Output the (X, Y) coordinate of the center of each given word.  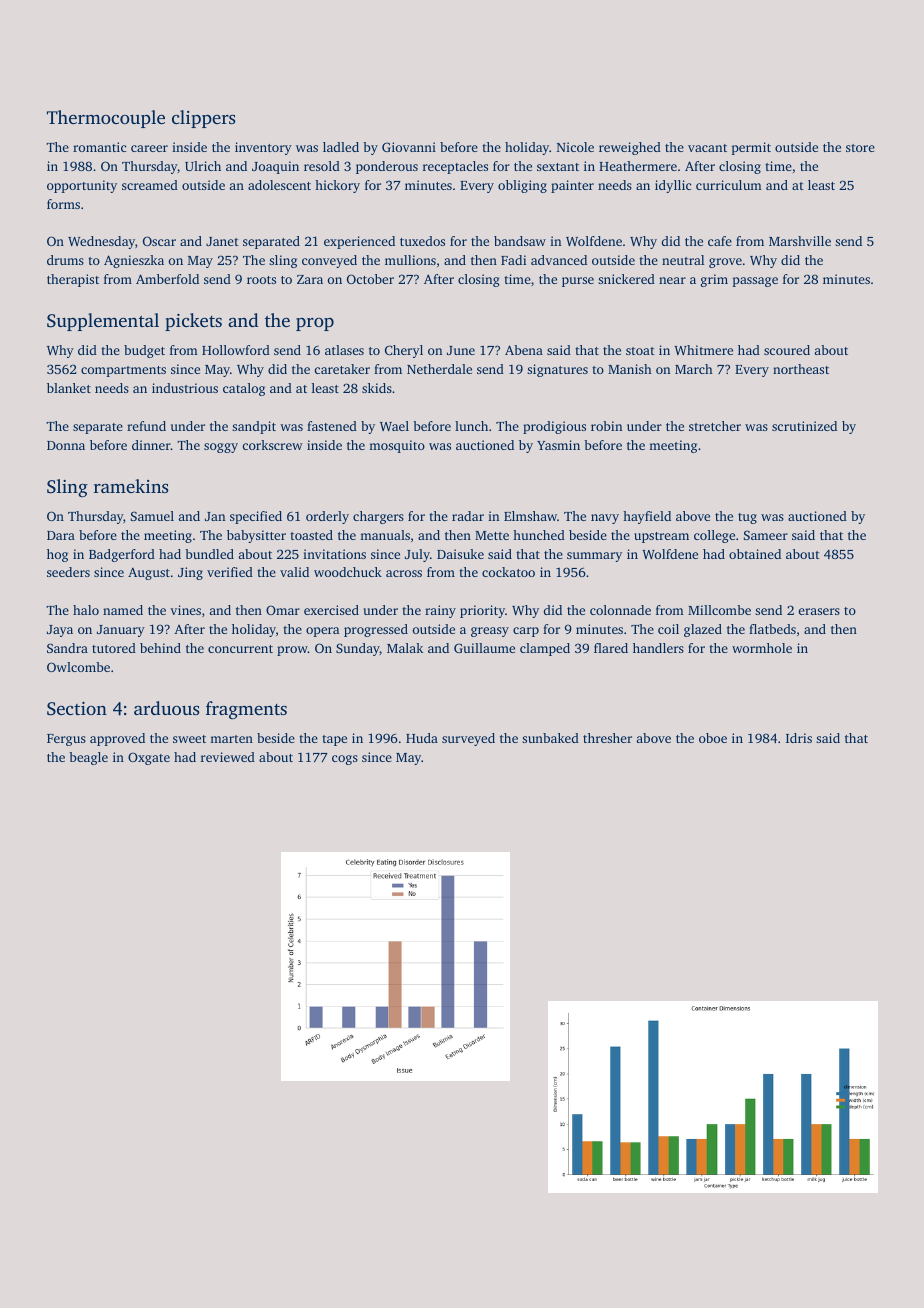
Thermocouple (106, 119)
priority (482, 611)
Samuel (152, 516)
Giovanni (409, 147)
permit (751, 148)
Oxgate (149, 758)
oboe (713, 738)
